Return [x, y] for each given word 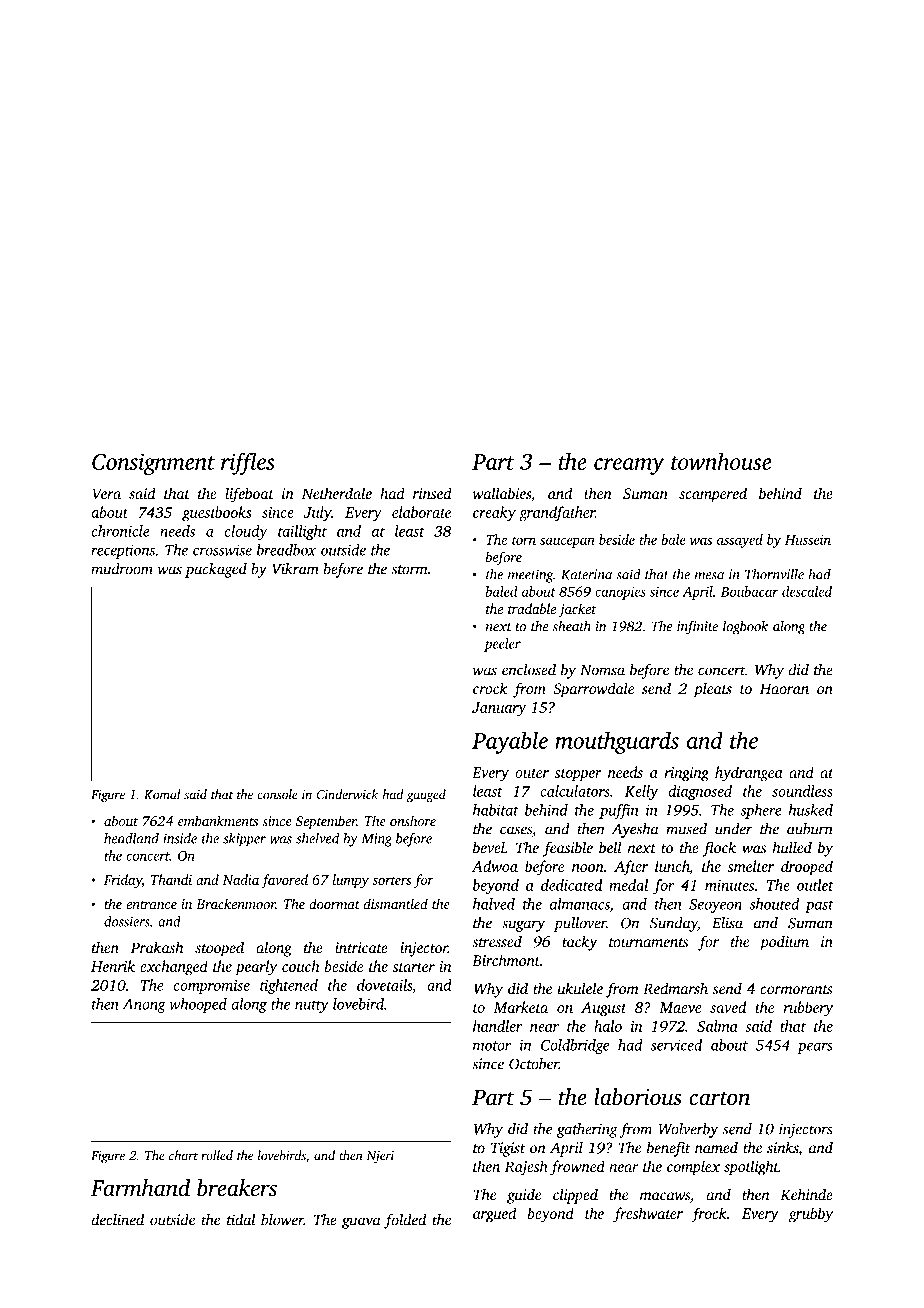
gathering [587, 1130]
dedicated [571, 885]
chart [183, 1155]
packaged [216, 570]
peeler [502, 645]
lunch [672, 867]
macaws [665, 1196]
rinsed [432, 493]
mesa [709, 576]
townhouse [721, 461]
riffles [248, 463]
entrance [151, 905]
